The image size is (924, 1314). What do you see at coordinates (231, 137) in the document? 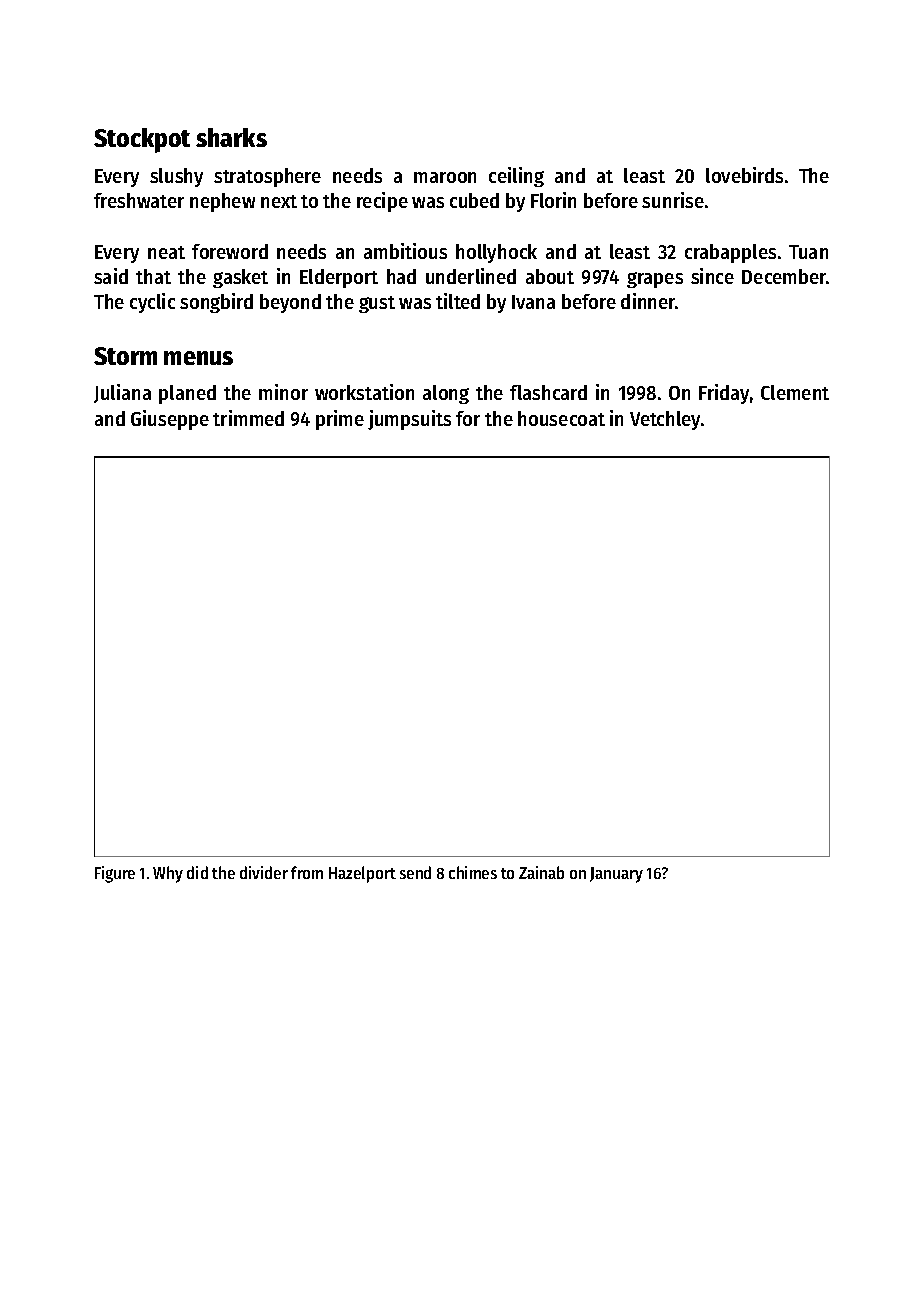
I see `sharks` at bounding box center [231, 137].
